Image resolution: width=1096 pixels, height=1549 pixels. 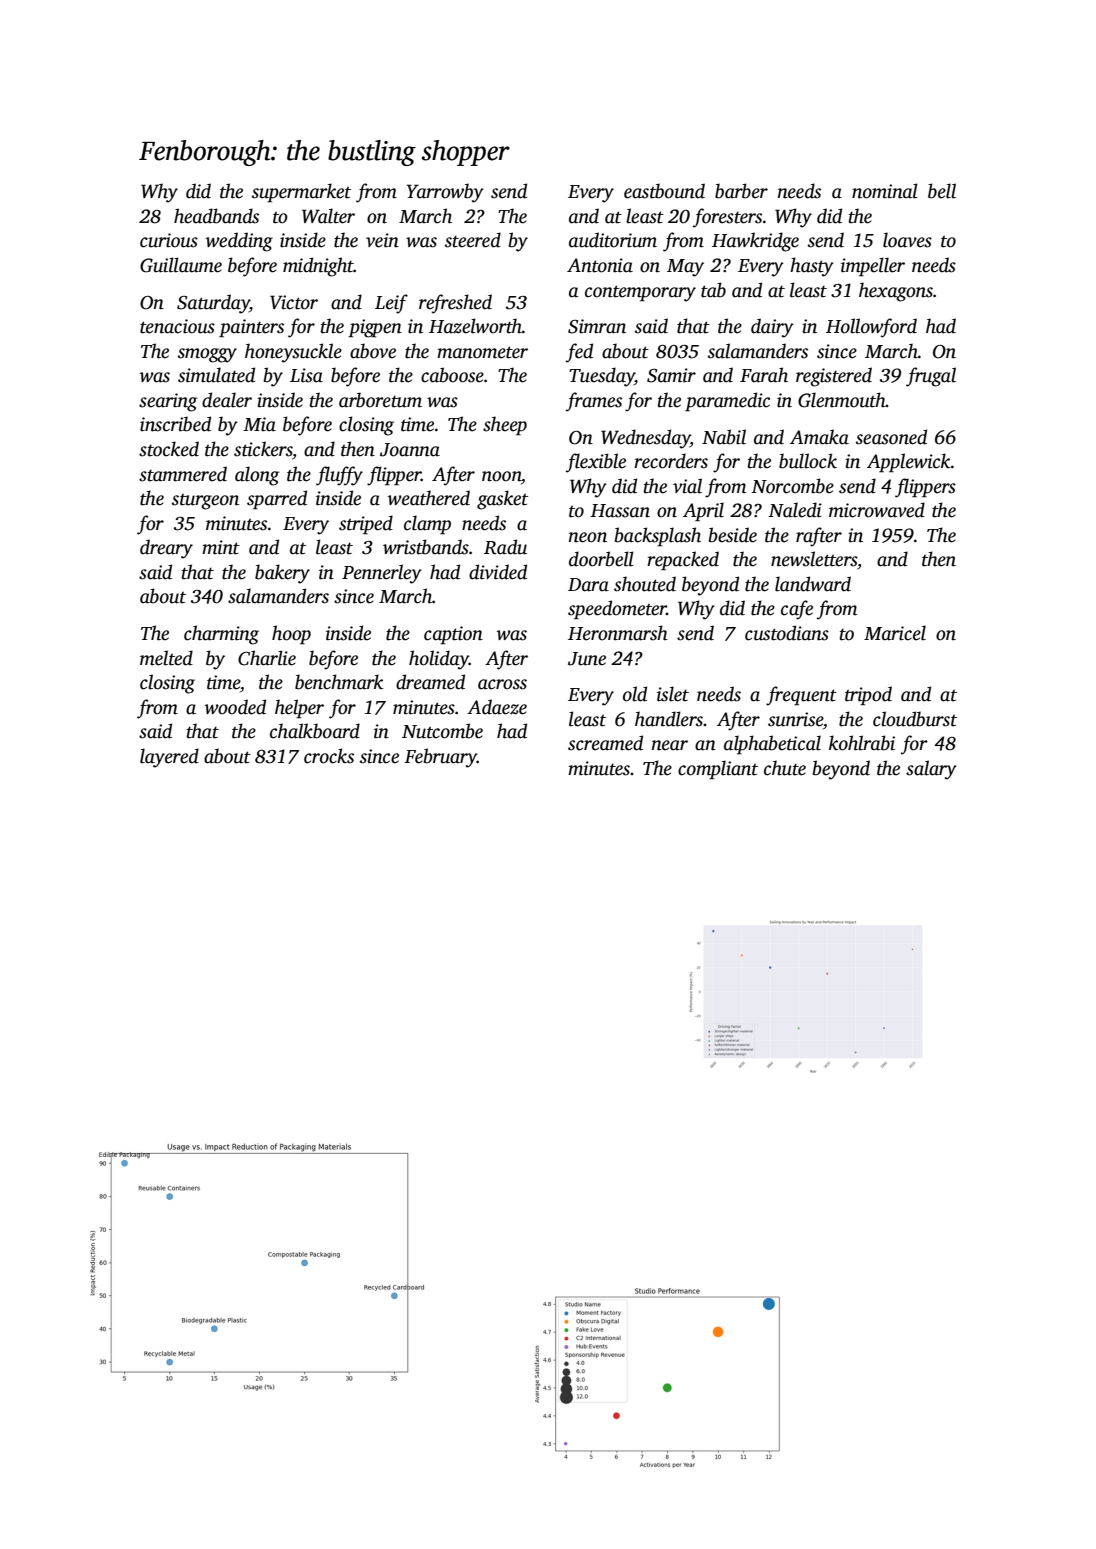 What do you see at coordinates (618, 633) in the screenshot?
I see `Heronmarsh` at bounding box center [618, 633].
